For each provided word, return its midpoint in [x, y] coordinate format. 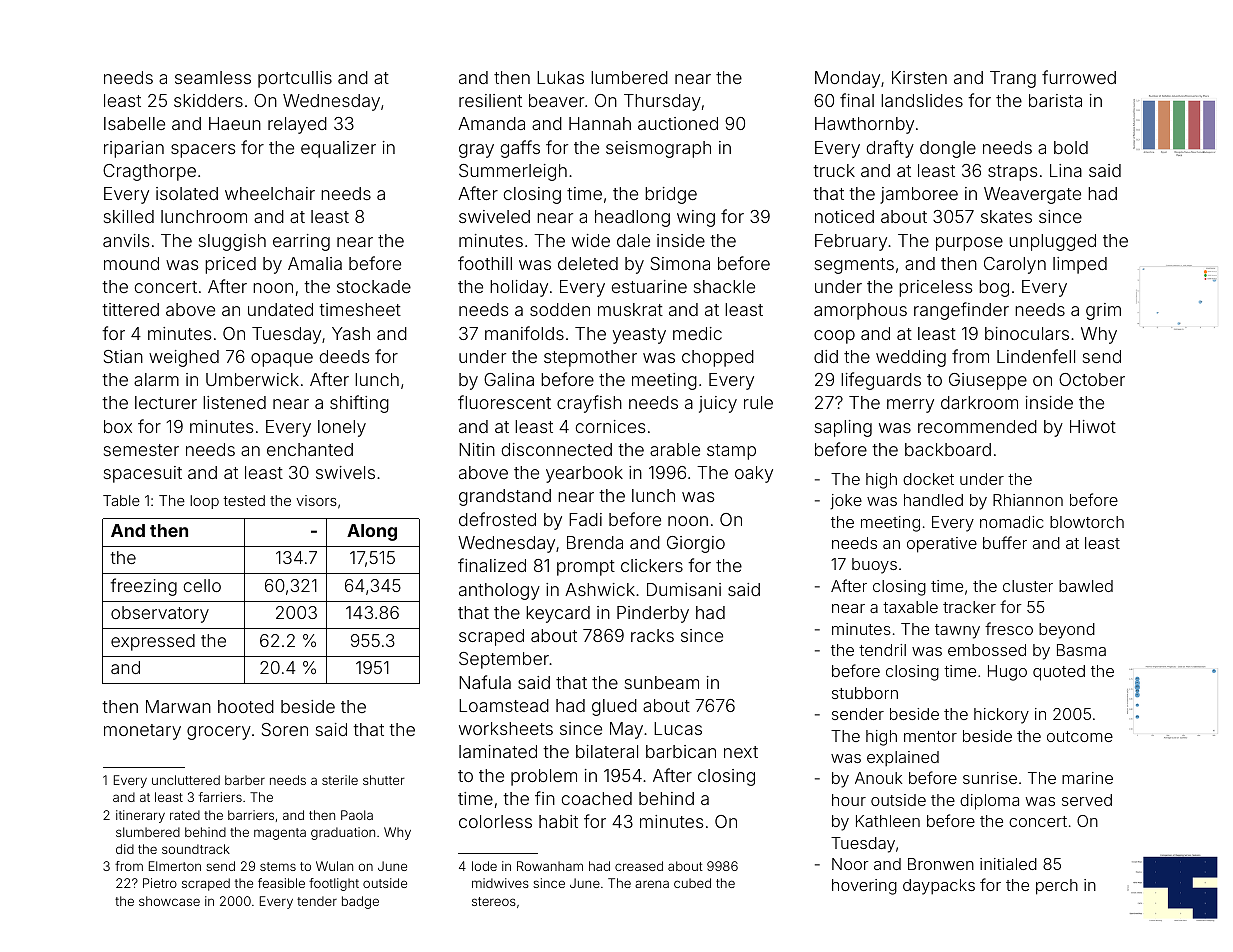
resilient [490, 100]
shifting [359, 404]
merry [910, 406]
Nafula [485, 682]
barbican [681, 751]
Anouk [878, 778]
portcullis [295, 79]
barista [1055, 100]
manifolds [524, 333]
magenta [280, 834]
